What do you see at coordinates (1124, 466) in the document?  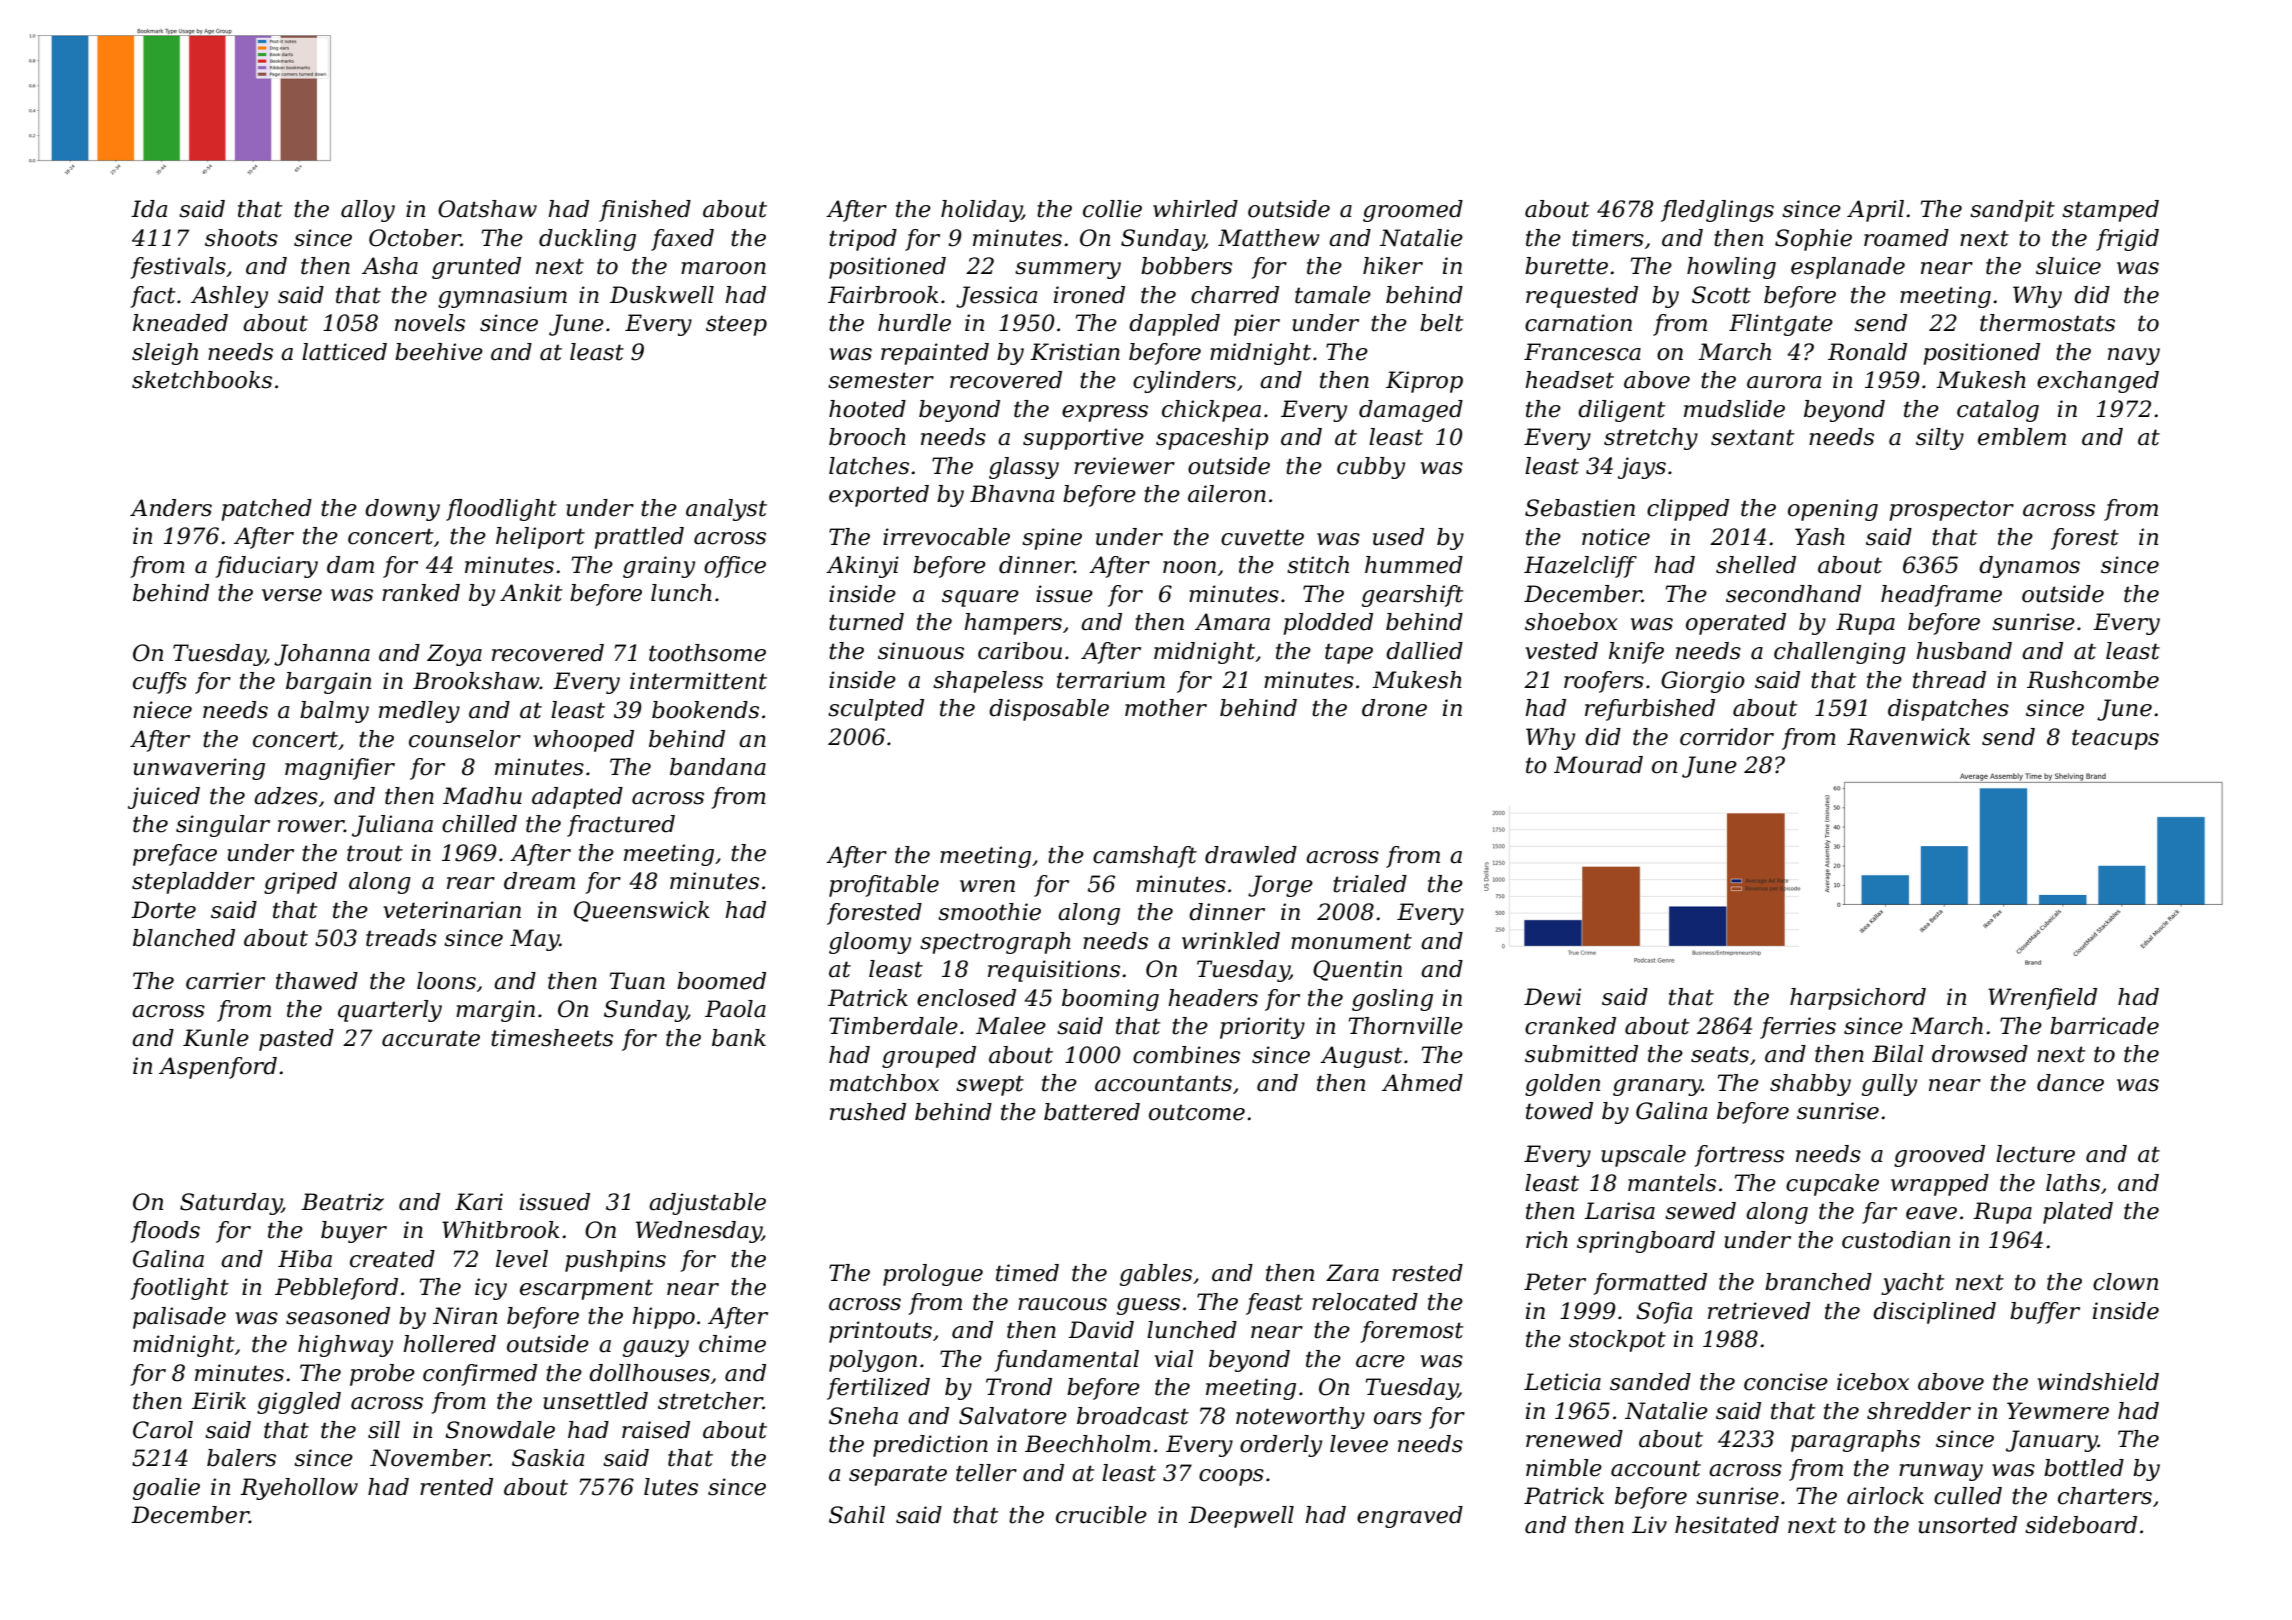 I see `reviewer` at bounding box center [1124, 466].
